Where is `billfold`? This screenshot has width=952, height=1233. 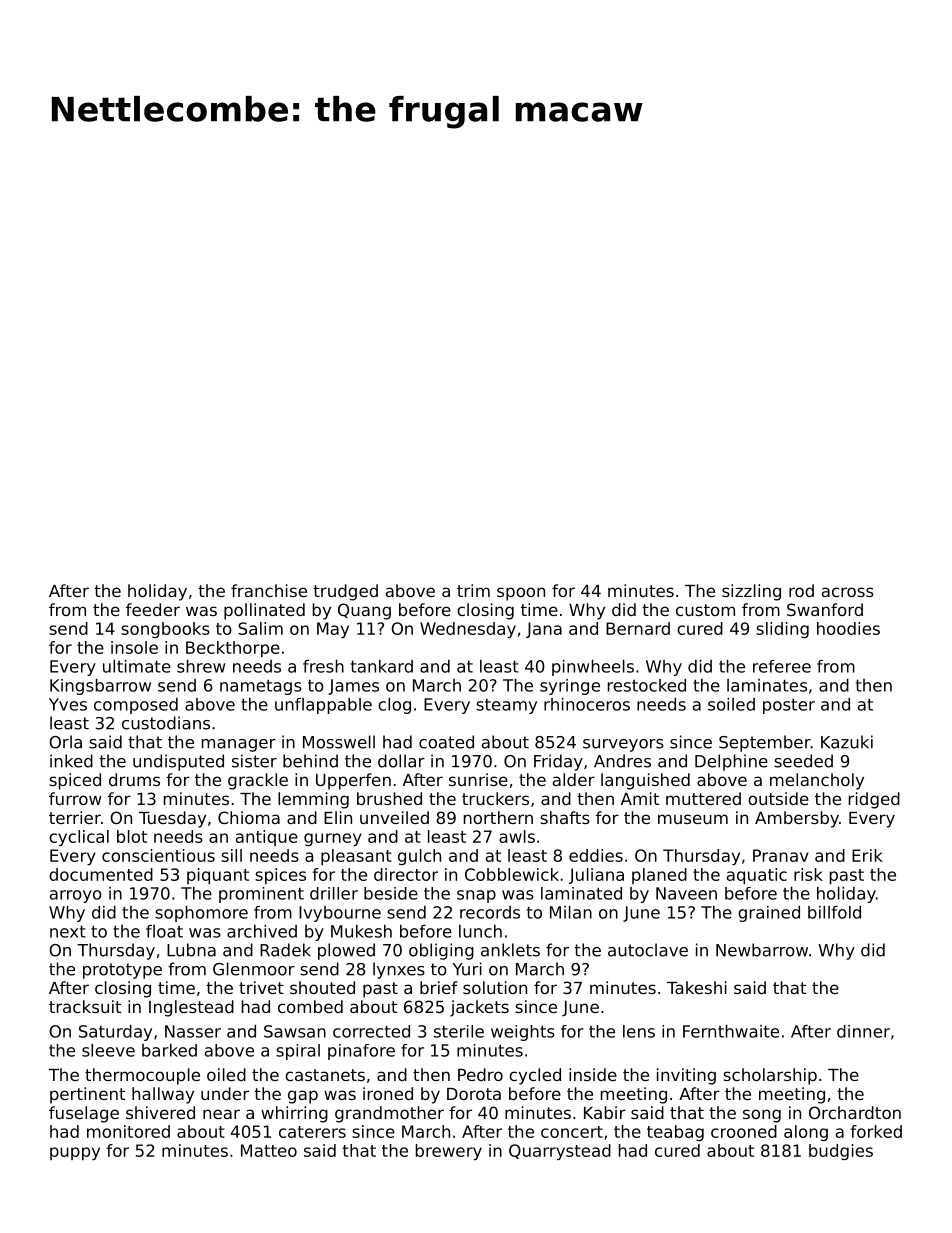 billfold is located at coordinates (834, 912).
